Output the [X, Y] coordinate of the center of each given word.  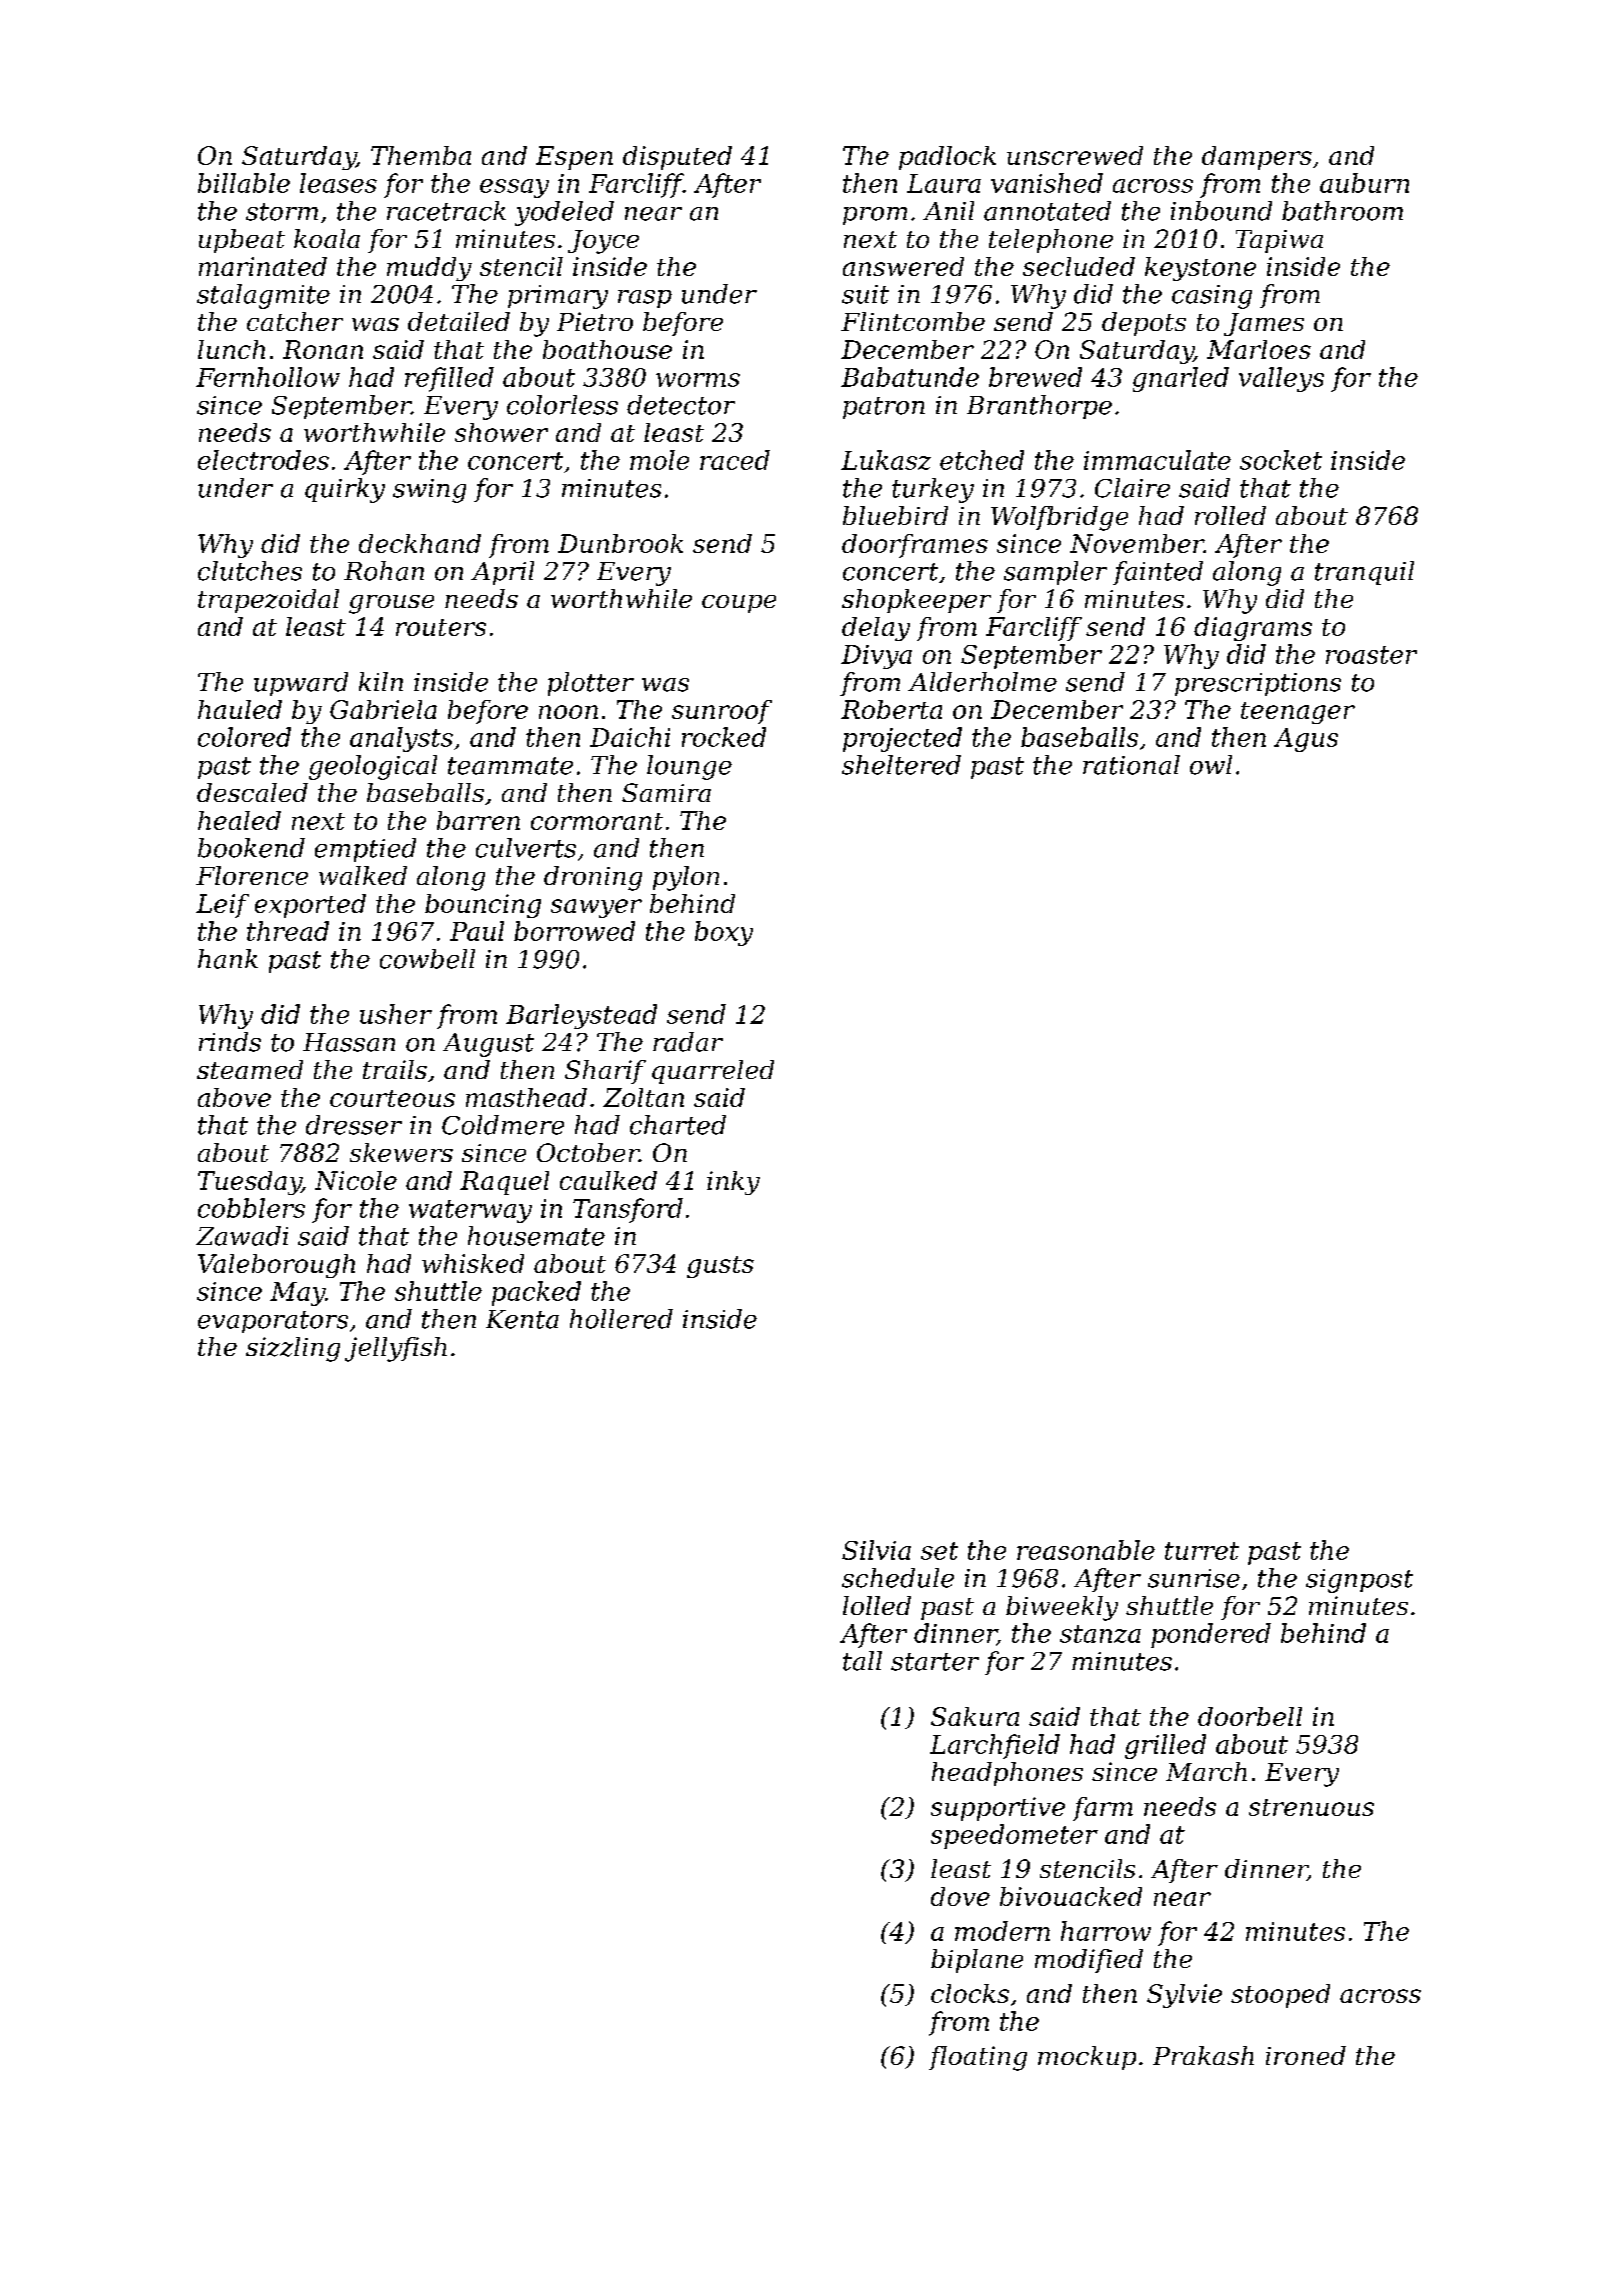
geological [373, 767]
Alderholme [982, 682]
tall [862, 1661]
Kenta [522, 1319]
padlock [947, 158]
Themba [421, 155]
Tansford [628, 1210]
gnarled [1181, 379]
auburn [1364, 183]
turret [1202, 1551]
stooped [1280, 1996]
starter [935, 1662]
